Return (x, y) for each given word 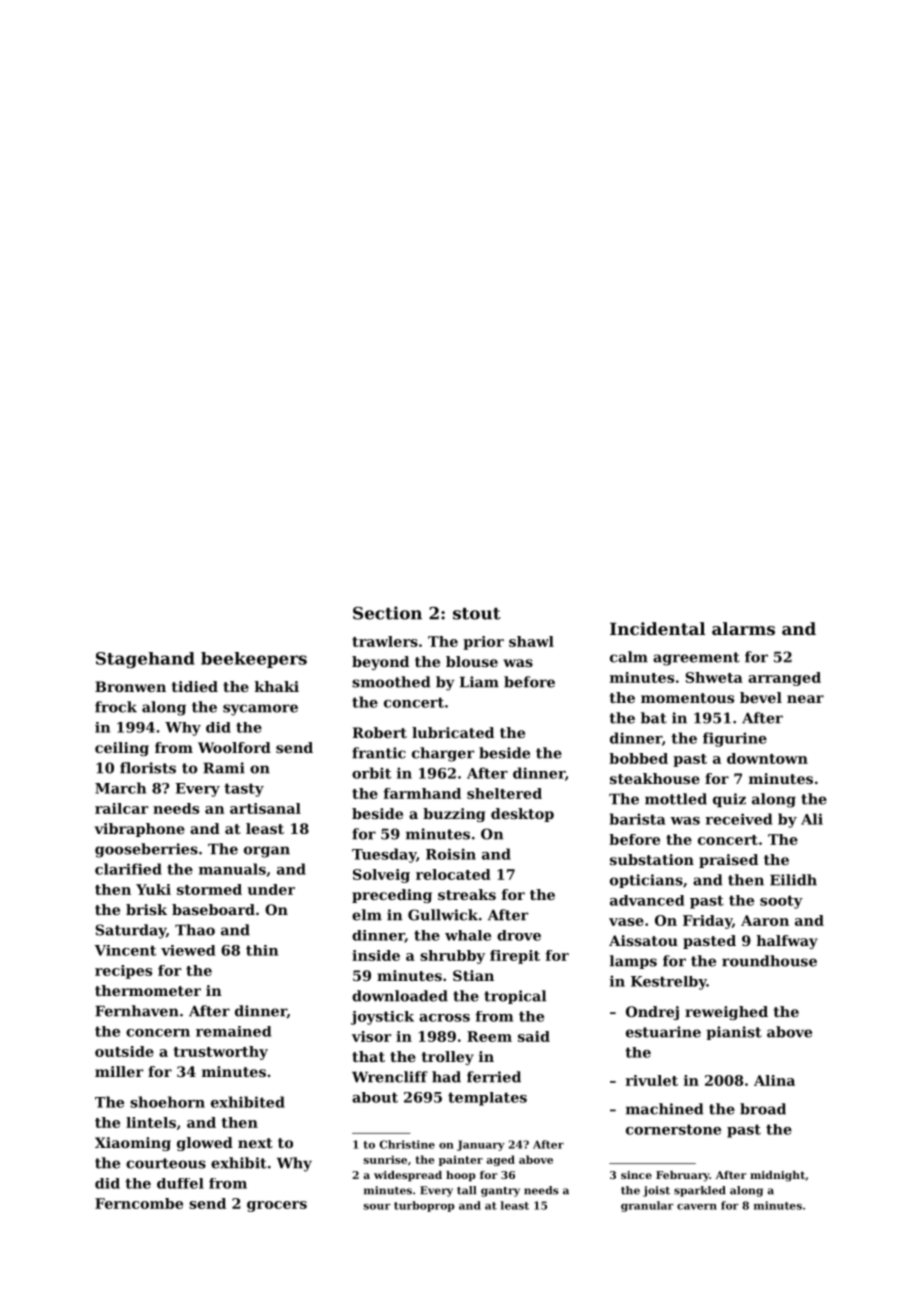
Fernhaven (137, 1011)
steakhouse (655, 778)
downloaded (400, 996)
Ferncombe (139, 1203)
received (738, 819)
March (120, 788)
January (481, 1145)
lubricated (453, 732)
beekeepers (254, 660)
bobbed (638, 758)
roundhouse (769, 961)
